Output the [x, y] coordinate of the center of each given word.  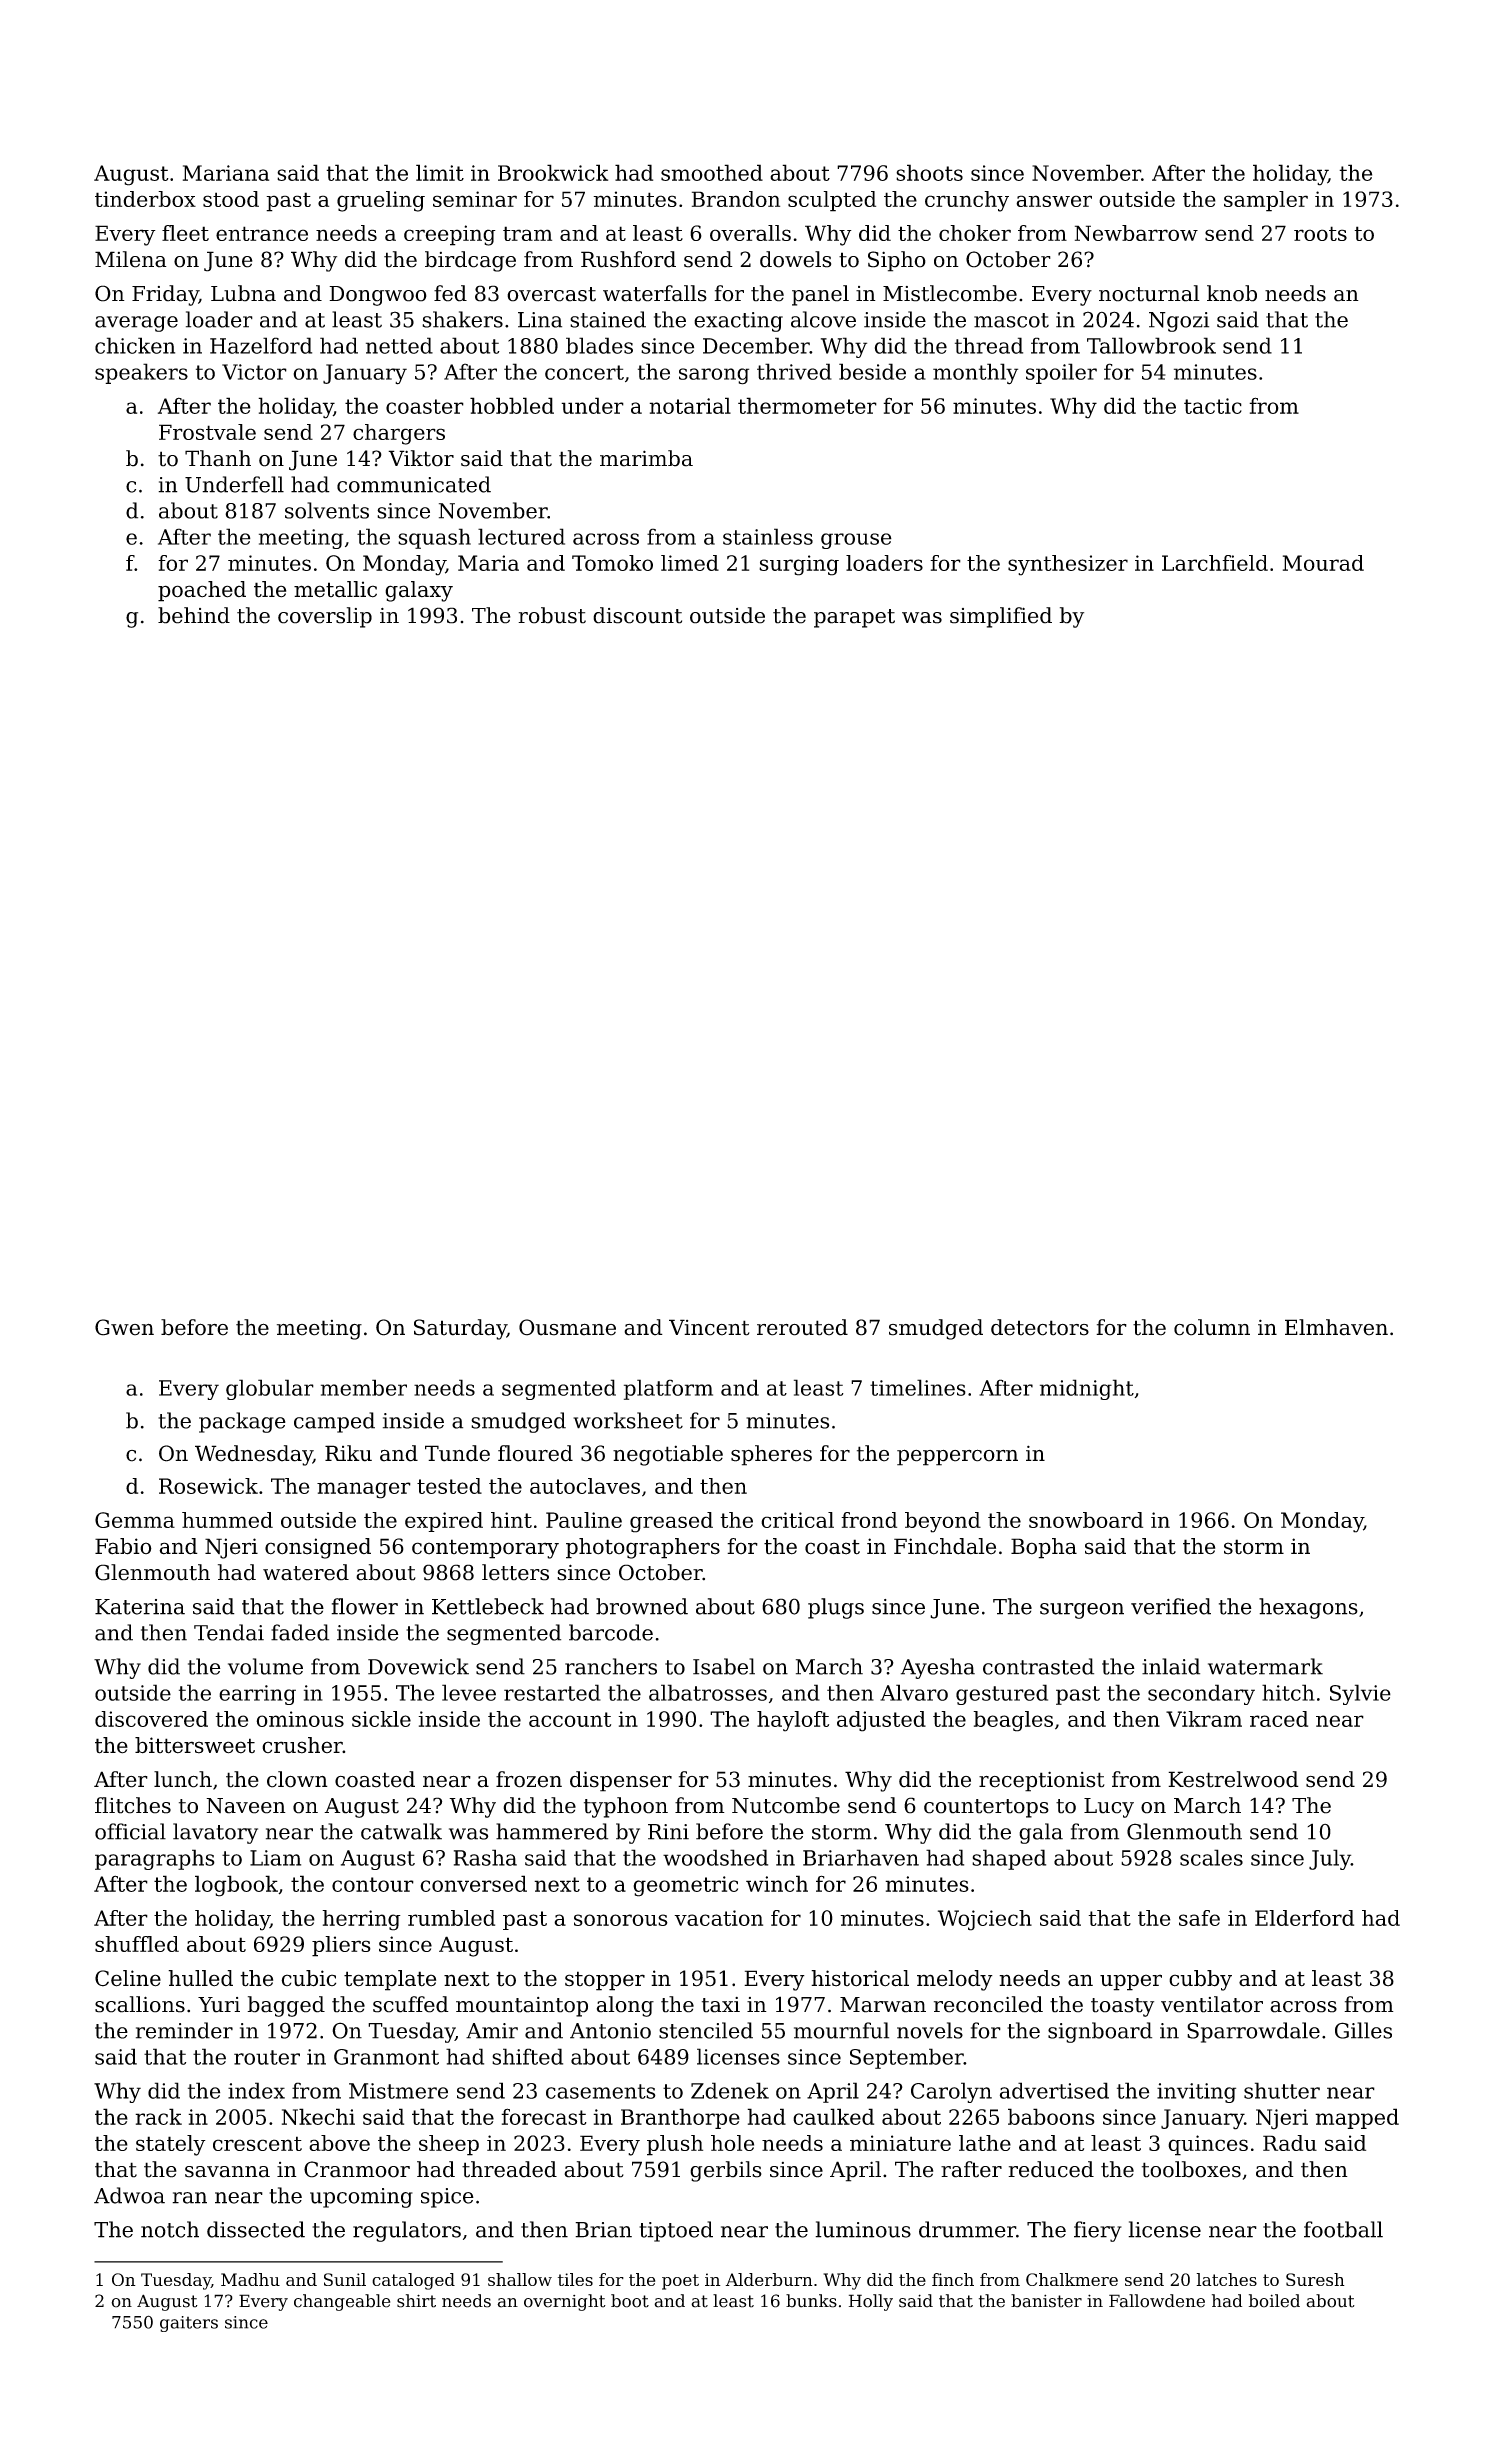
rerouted [802, 1327]
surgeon [1082, 1611]
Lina [540, 320]
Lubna [243, 293]
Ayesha [938, 1668]
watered [306, 1572]
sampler [1266, 201]
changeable [342, 2302]
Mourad [1323, 563]
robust [552, 615]
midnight [1087, 1389]
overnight [565, 2302]
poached [202, 591]
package [242, 1422]
